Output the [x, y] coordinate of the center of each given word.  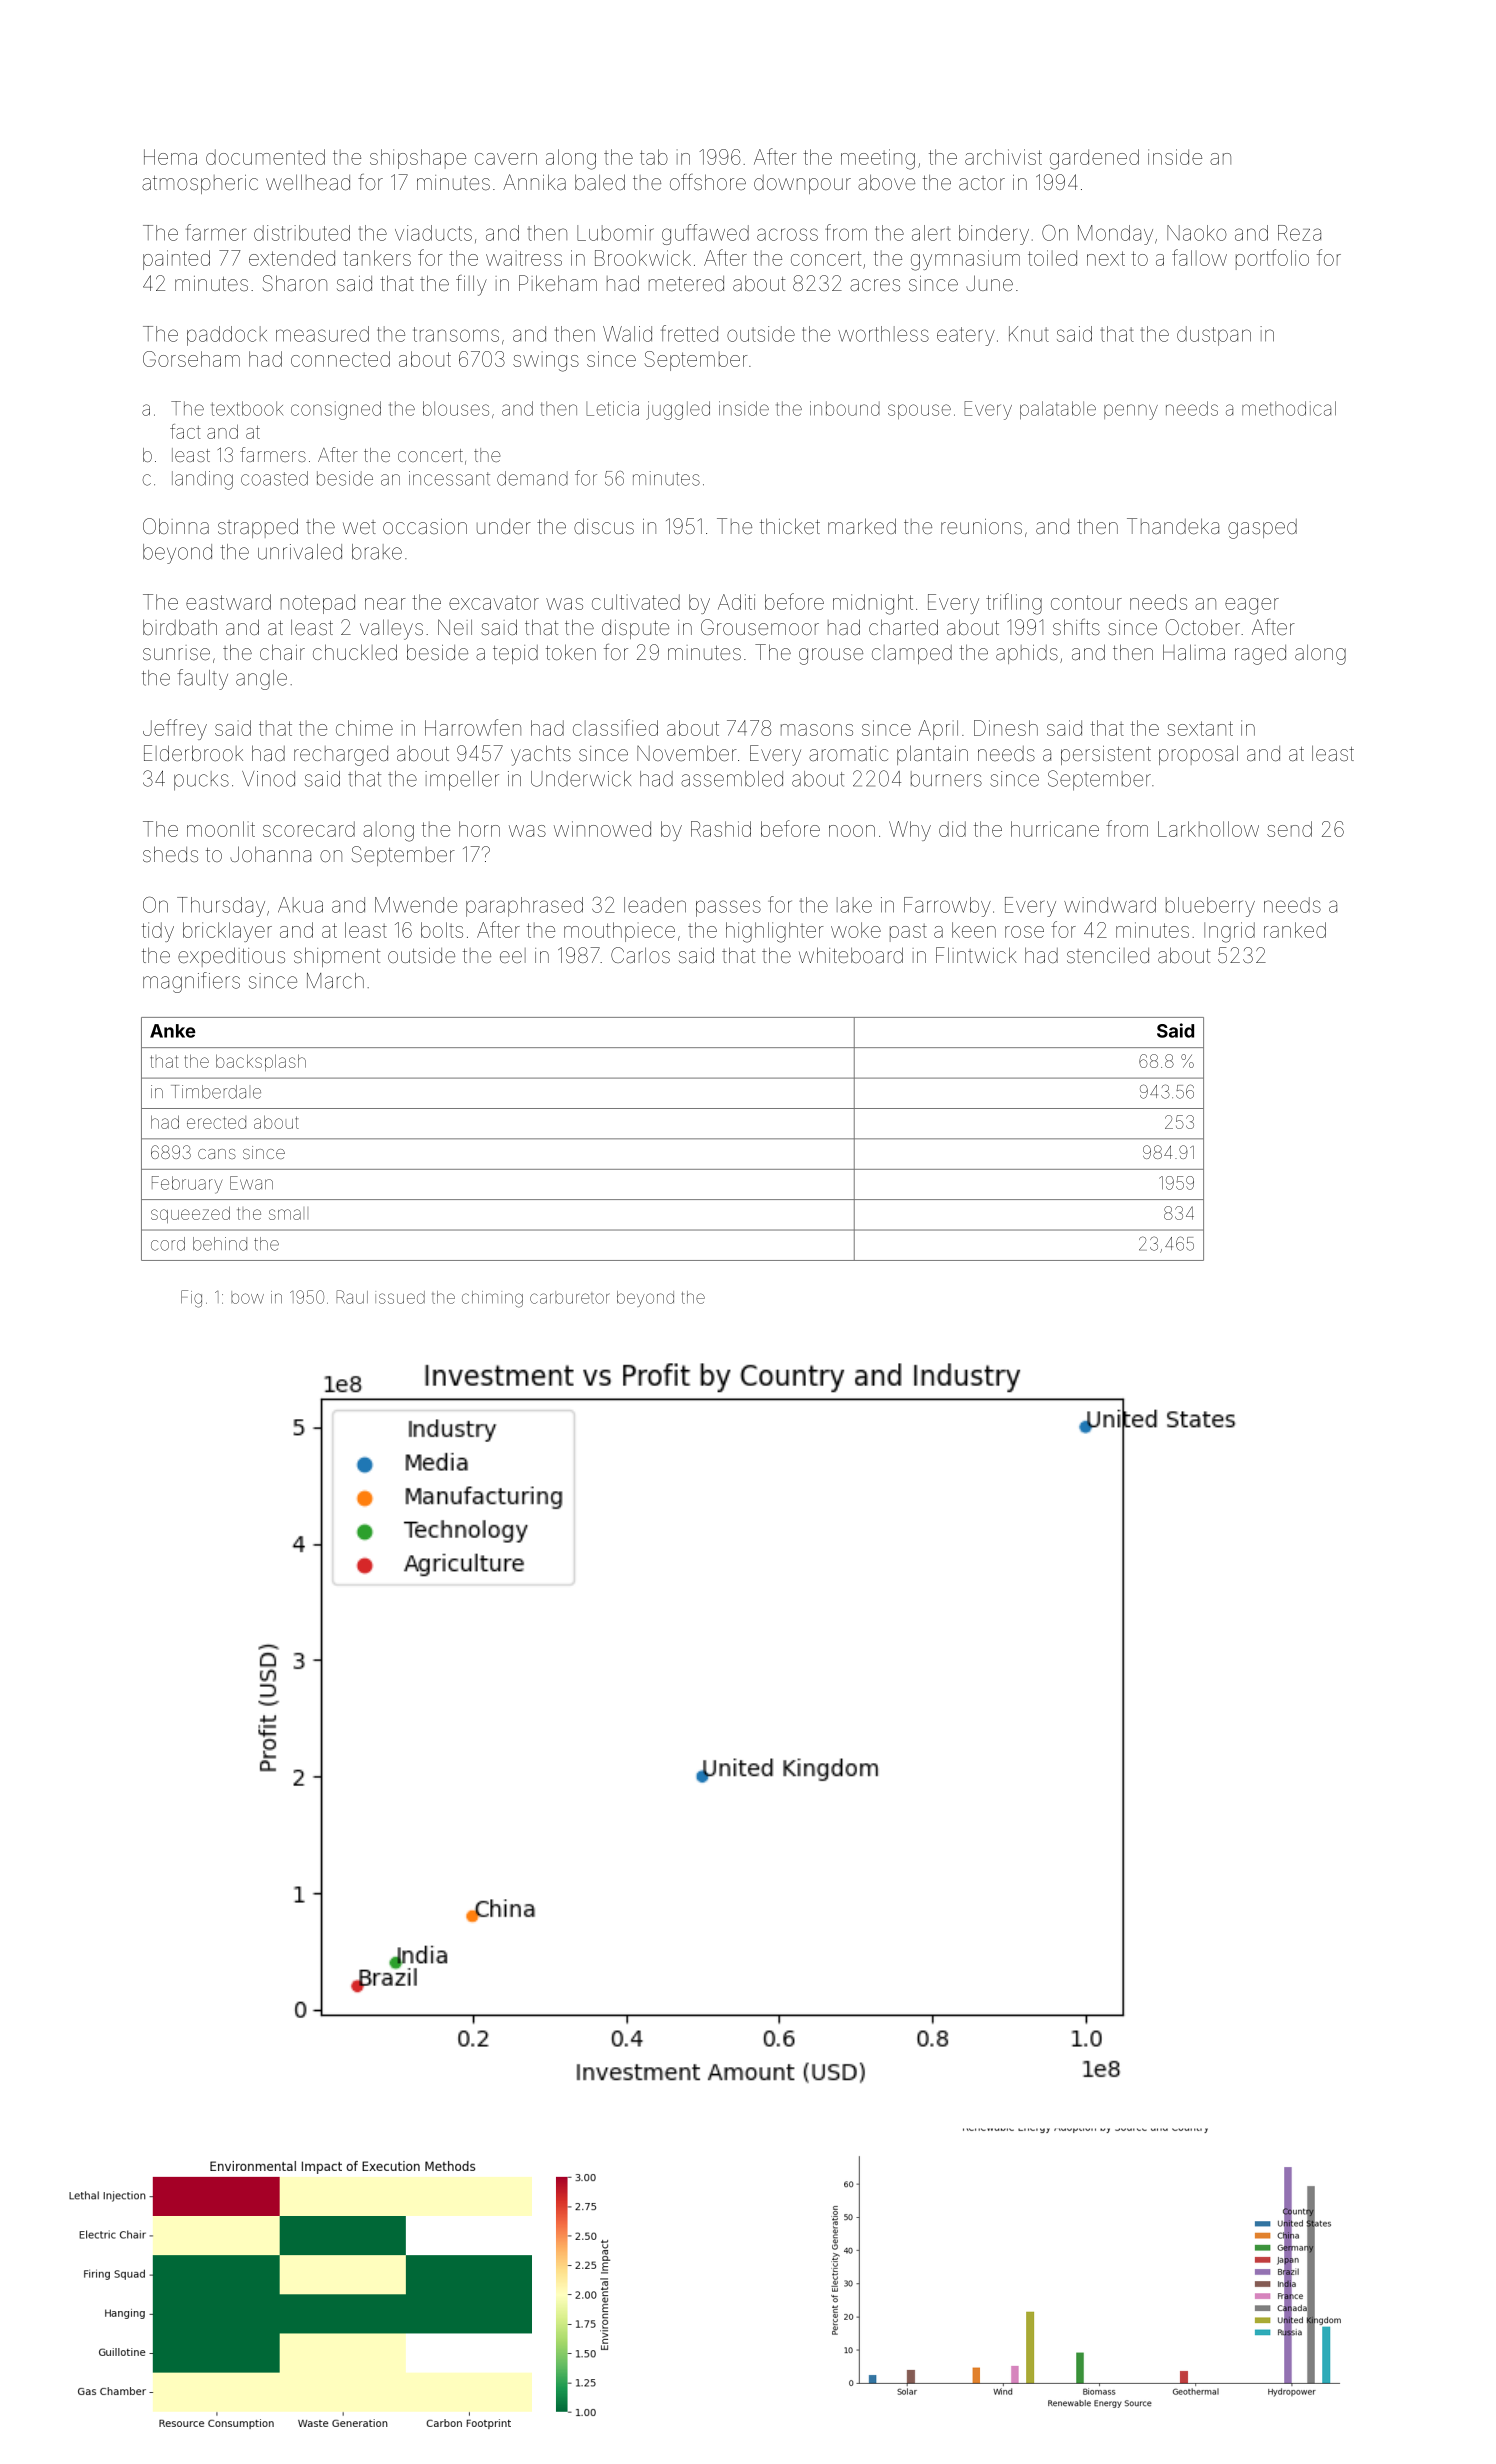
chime [364, 728]
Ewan [251, 1183]
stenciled [1108, 955]
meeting [878, 159]
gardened [1094, 159]
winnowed [602, 829]
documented [265, 157]
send [1289, 829]
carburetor [570, 1297]
